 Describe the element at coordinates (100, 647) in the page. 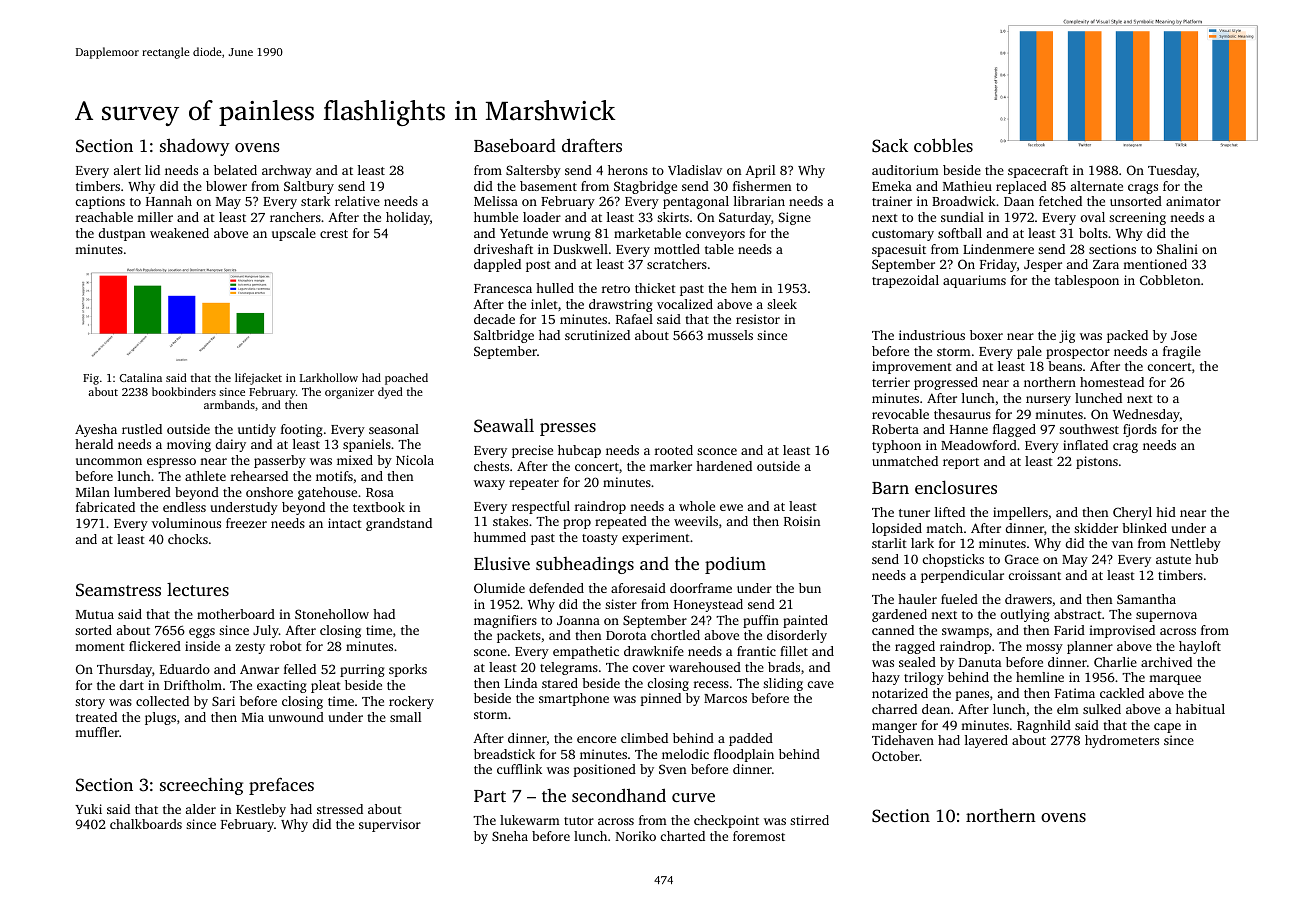

I see `moment` at that location.
